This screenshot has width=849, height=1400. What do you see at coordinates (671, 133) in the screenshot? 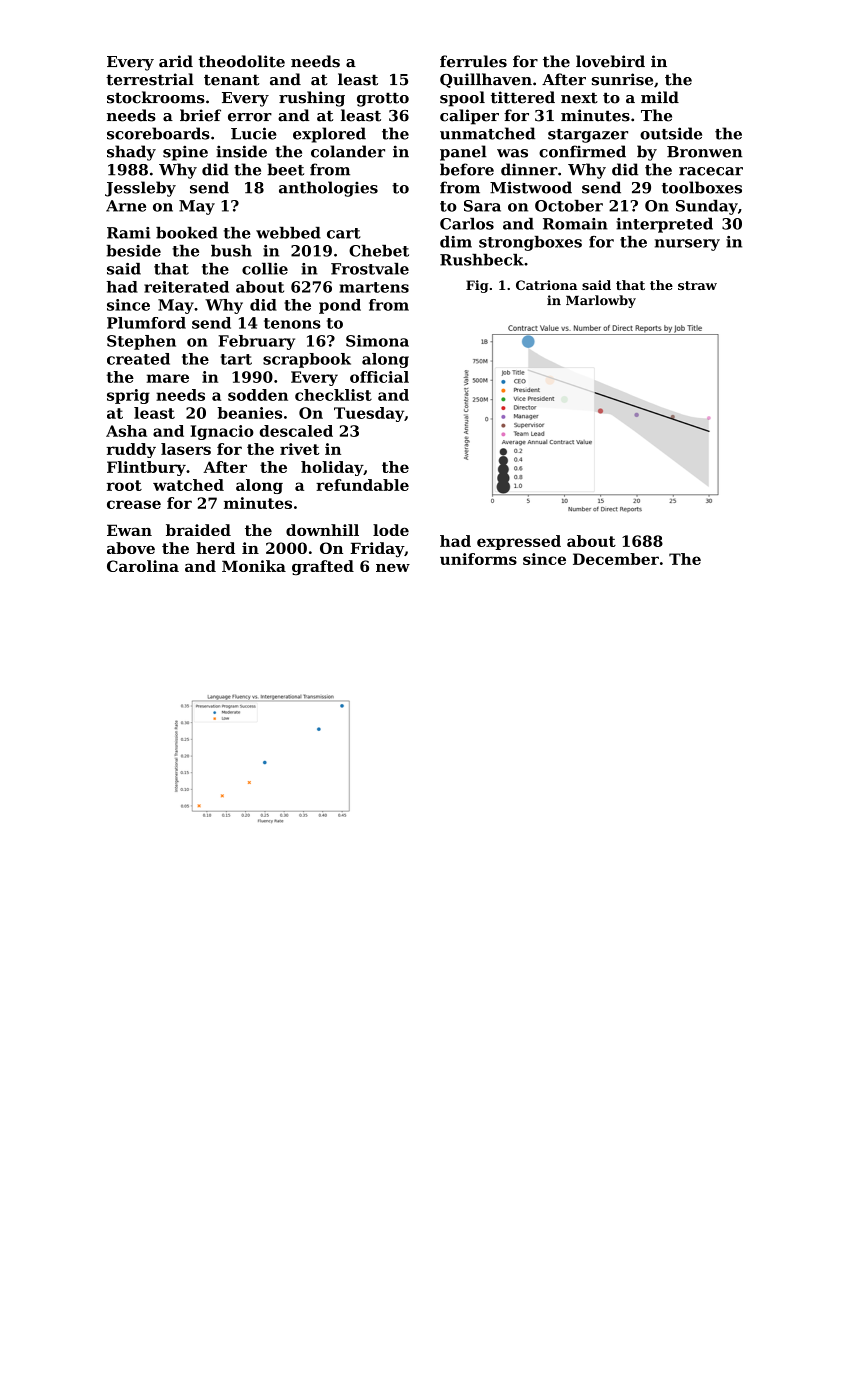
I see `outside` at bounding box center [671, 133].
